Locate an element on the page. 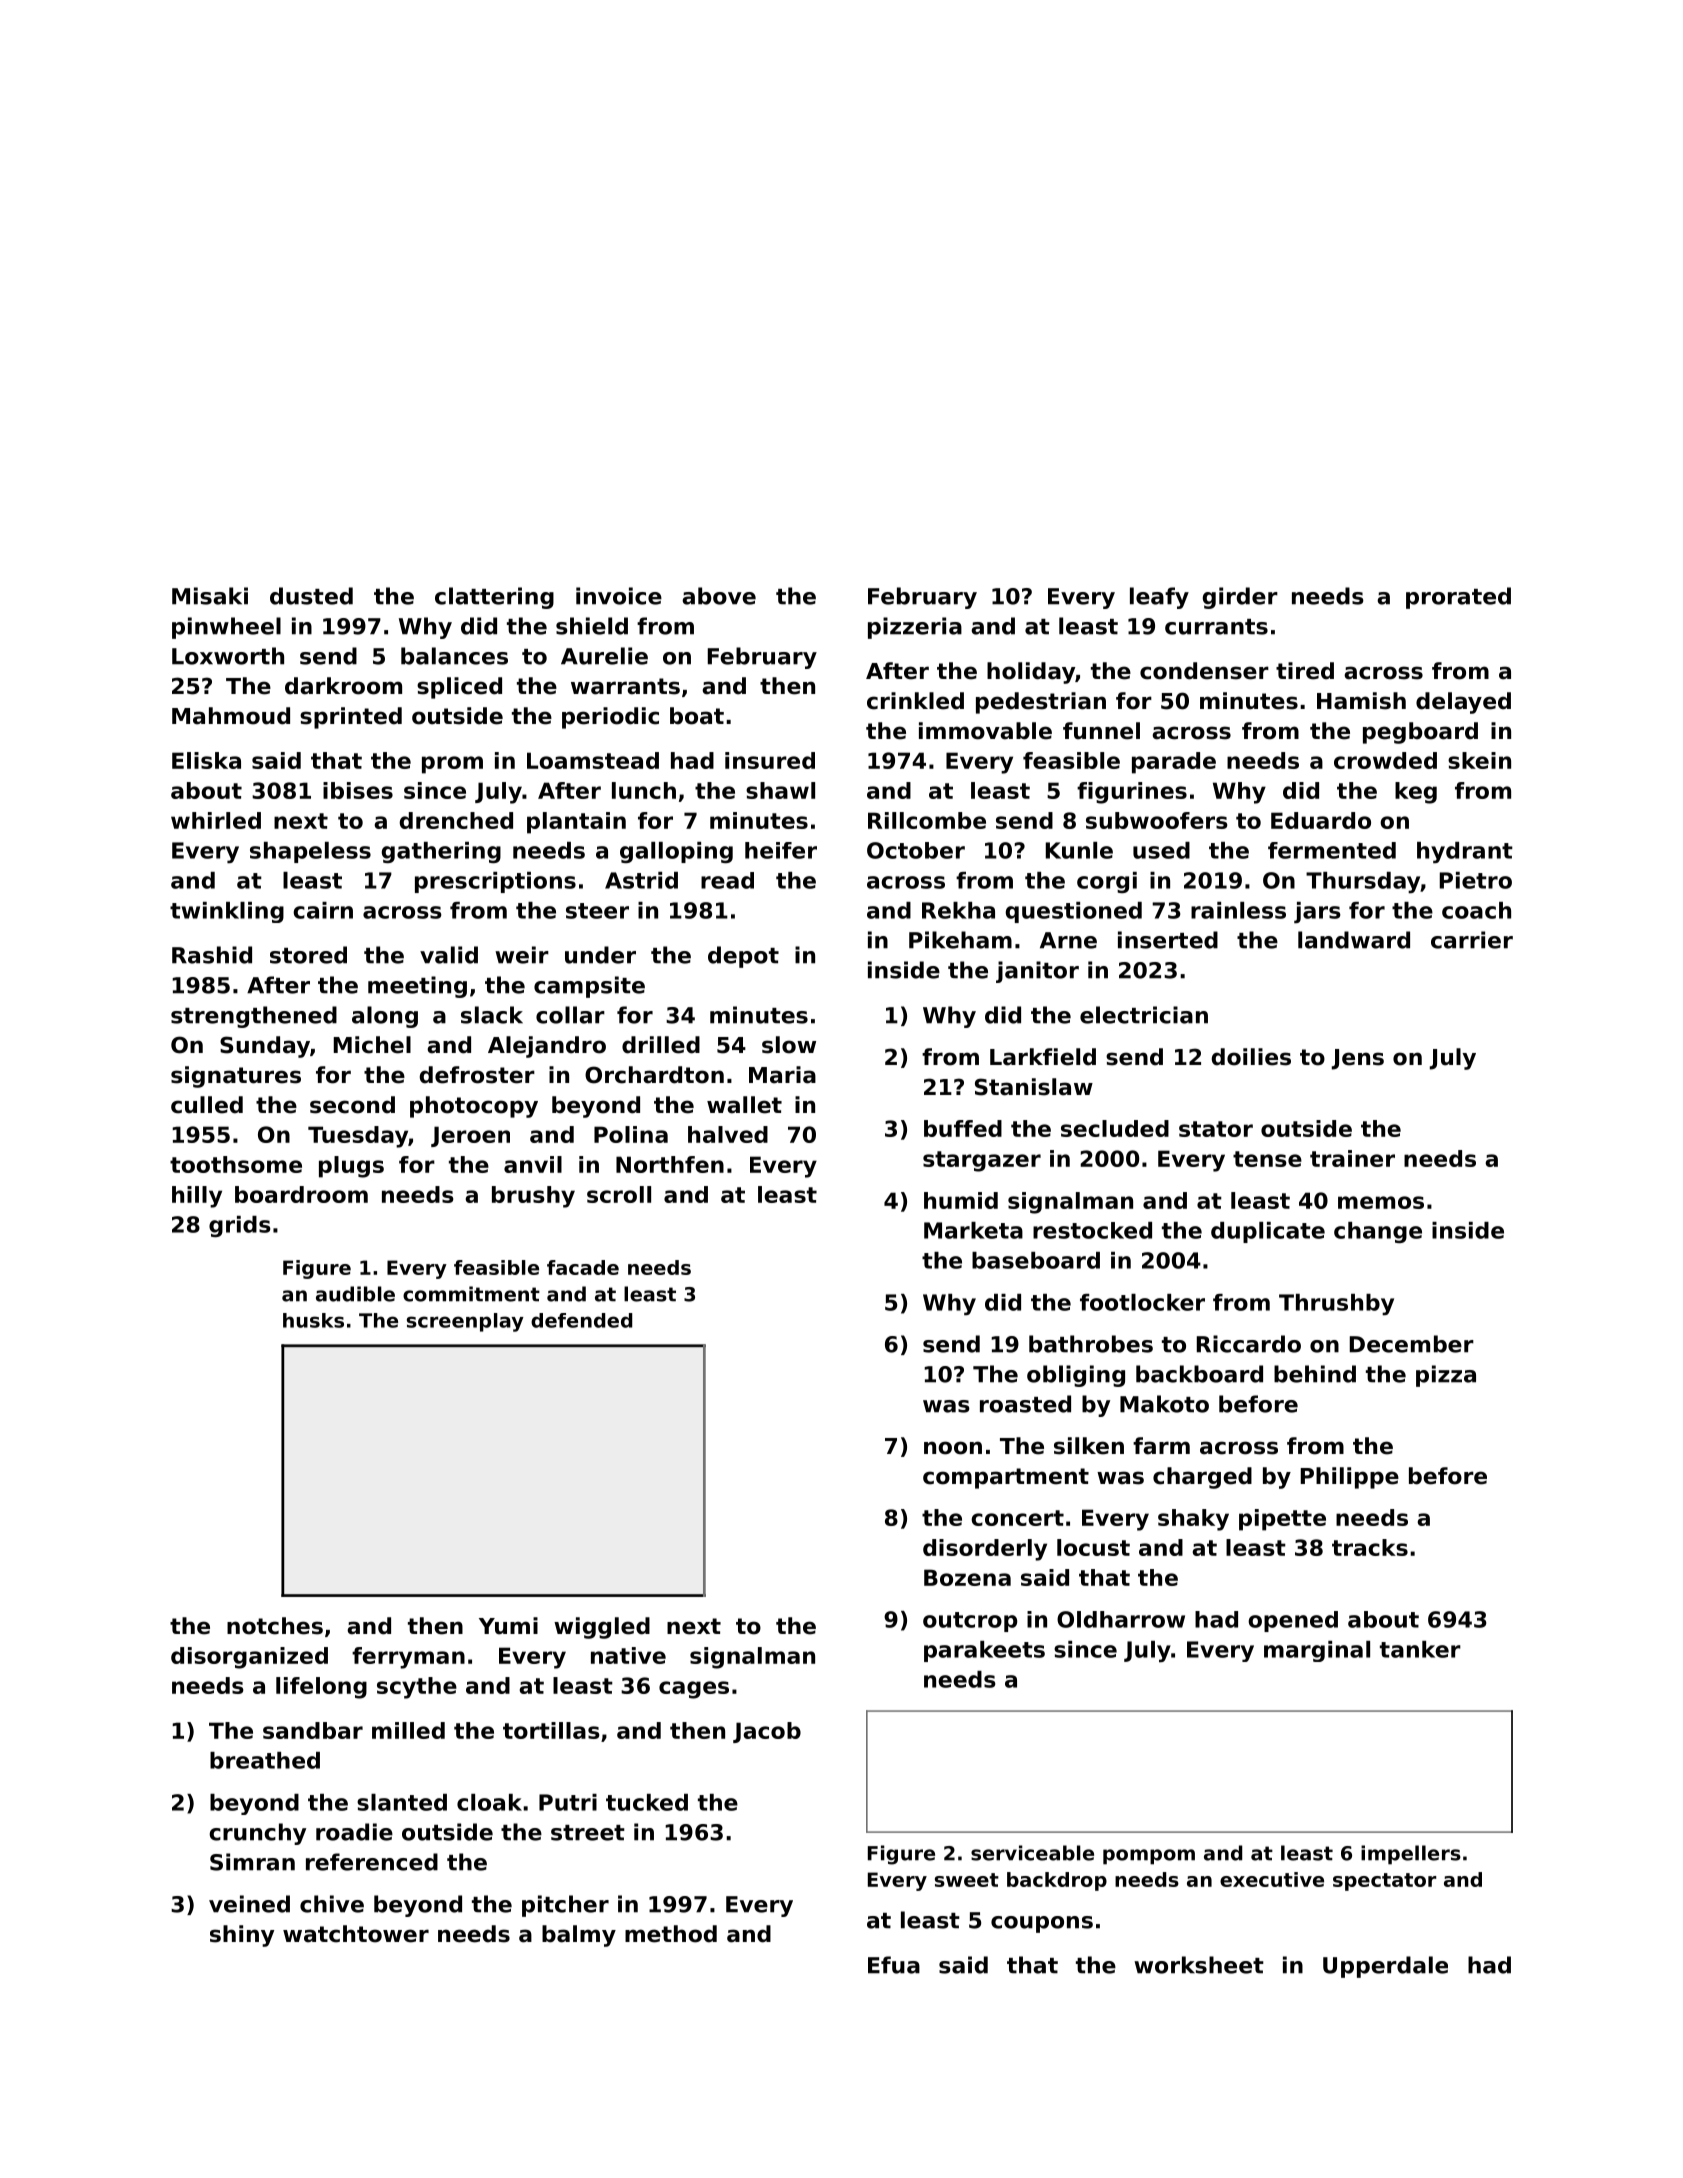  defended is located at coordinates (581, 1320).
